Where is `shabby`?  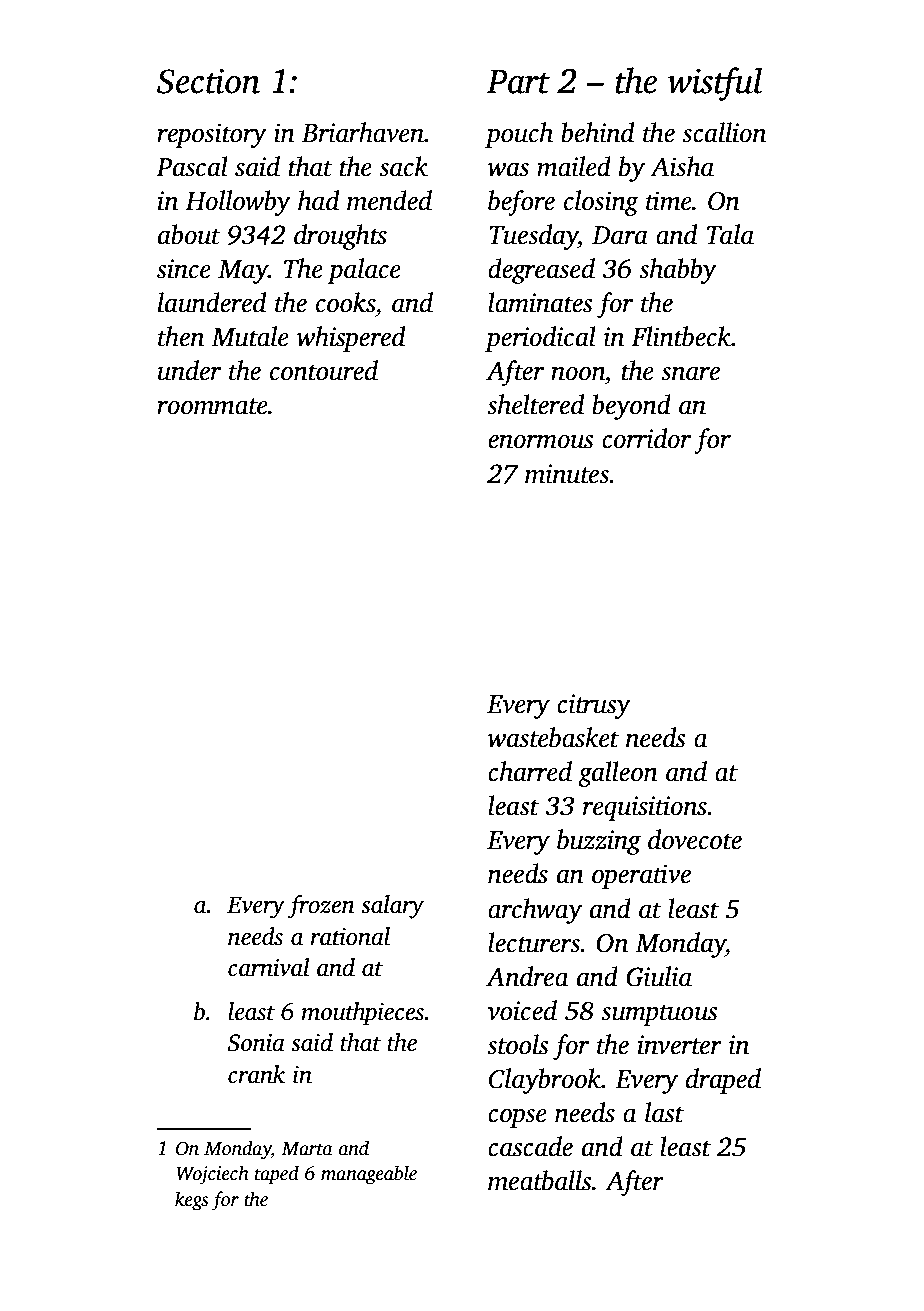 shabby is located at coordinates (678, 271).
